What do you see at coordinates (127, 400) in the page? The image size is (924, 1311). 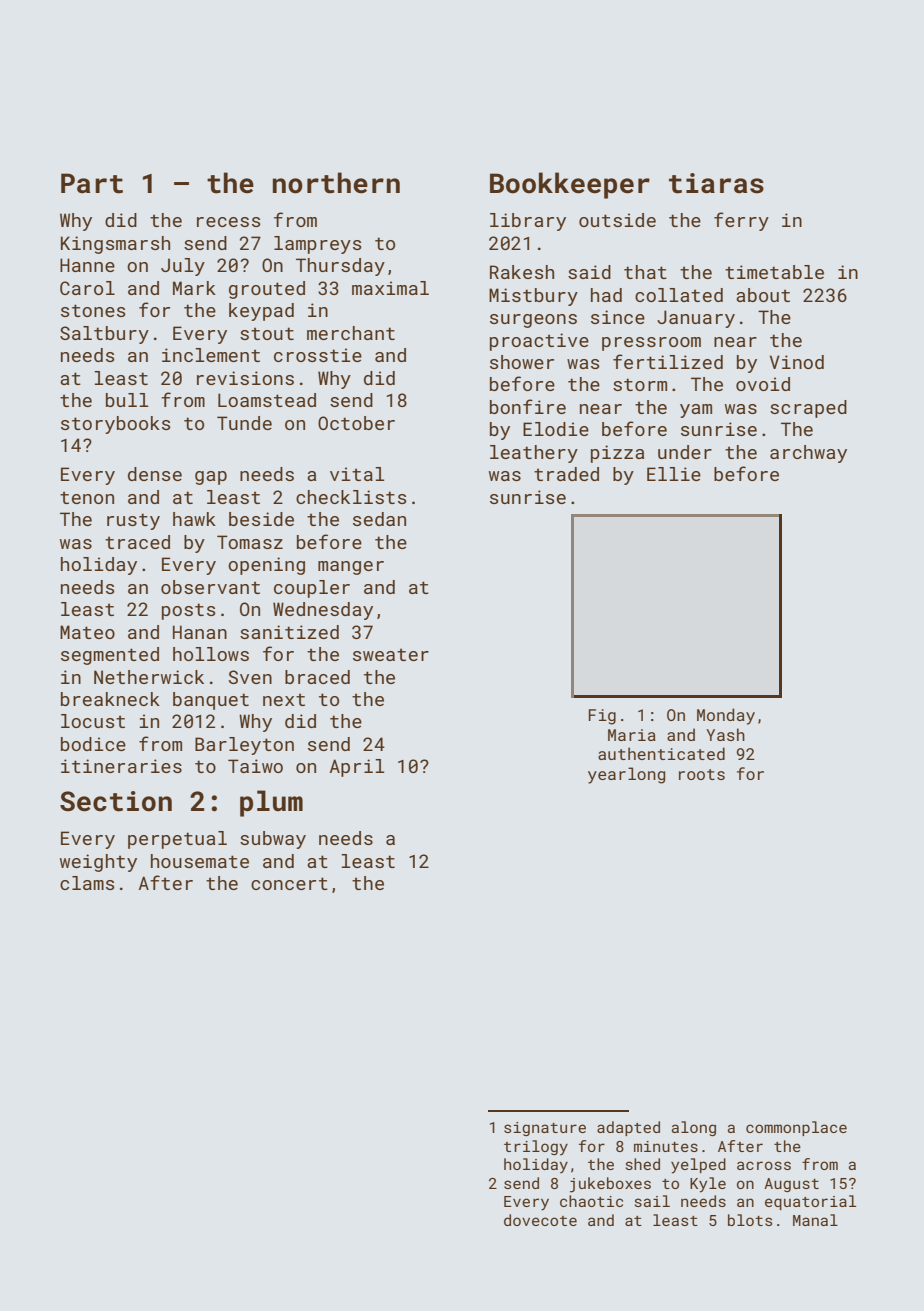 I see `bull` at bounding box center [127, 400].
